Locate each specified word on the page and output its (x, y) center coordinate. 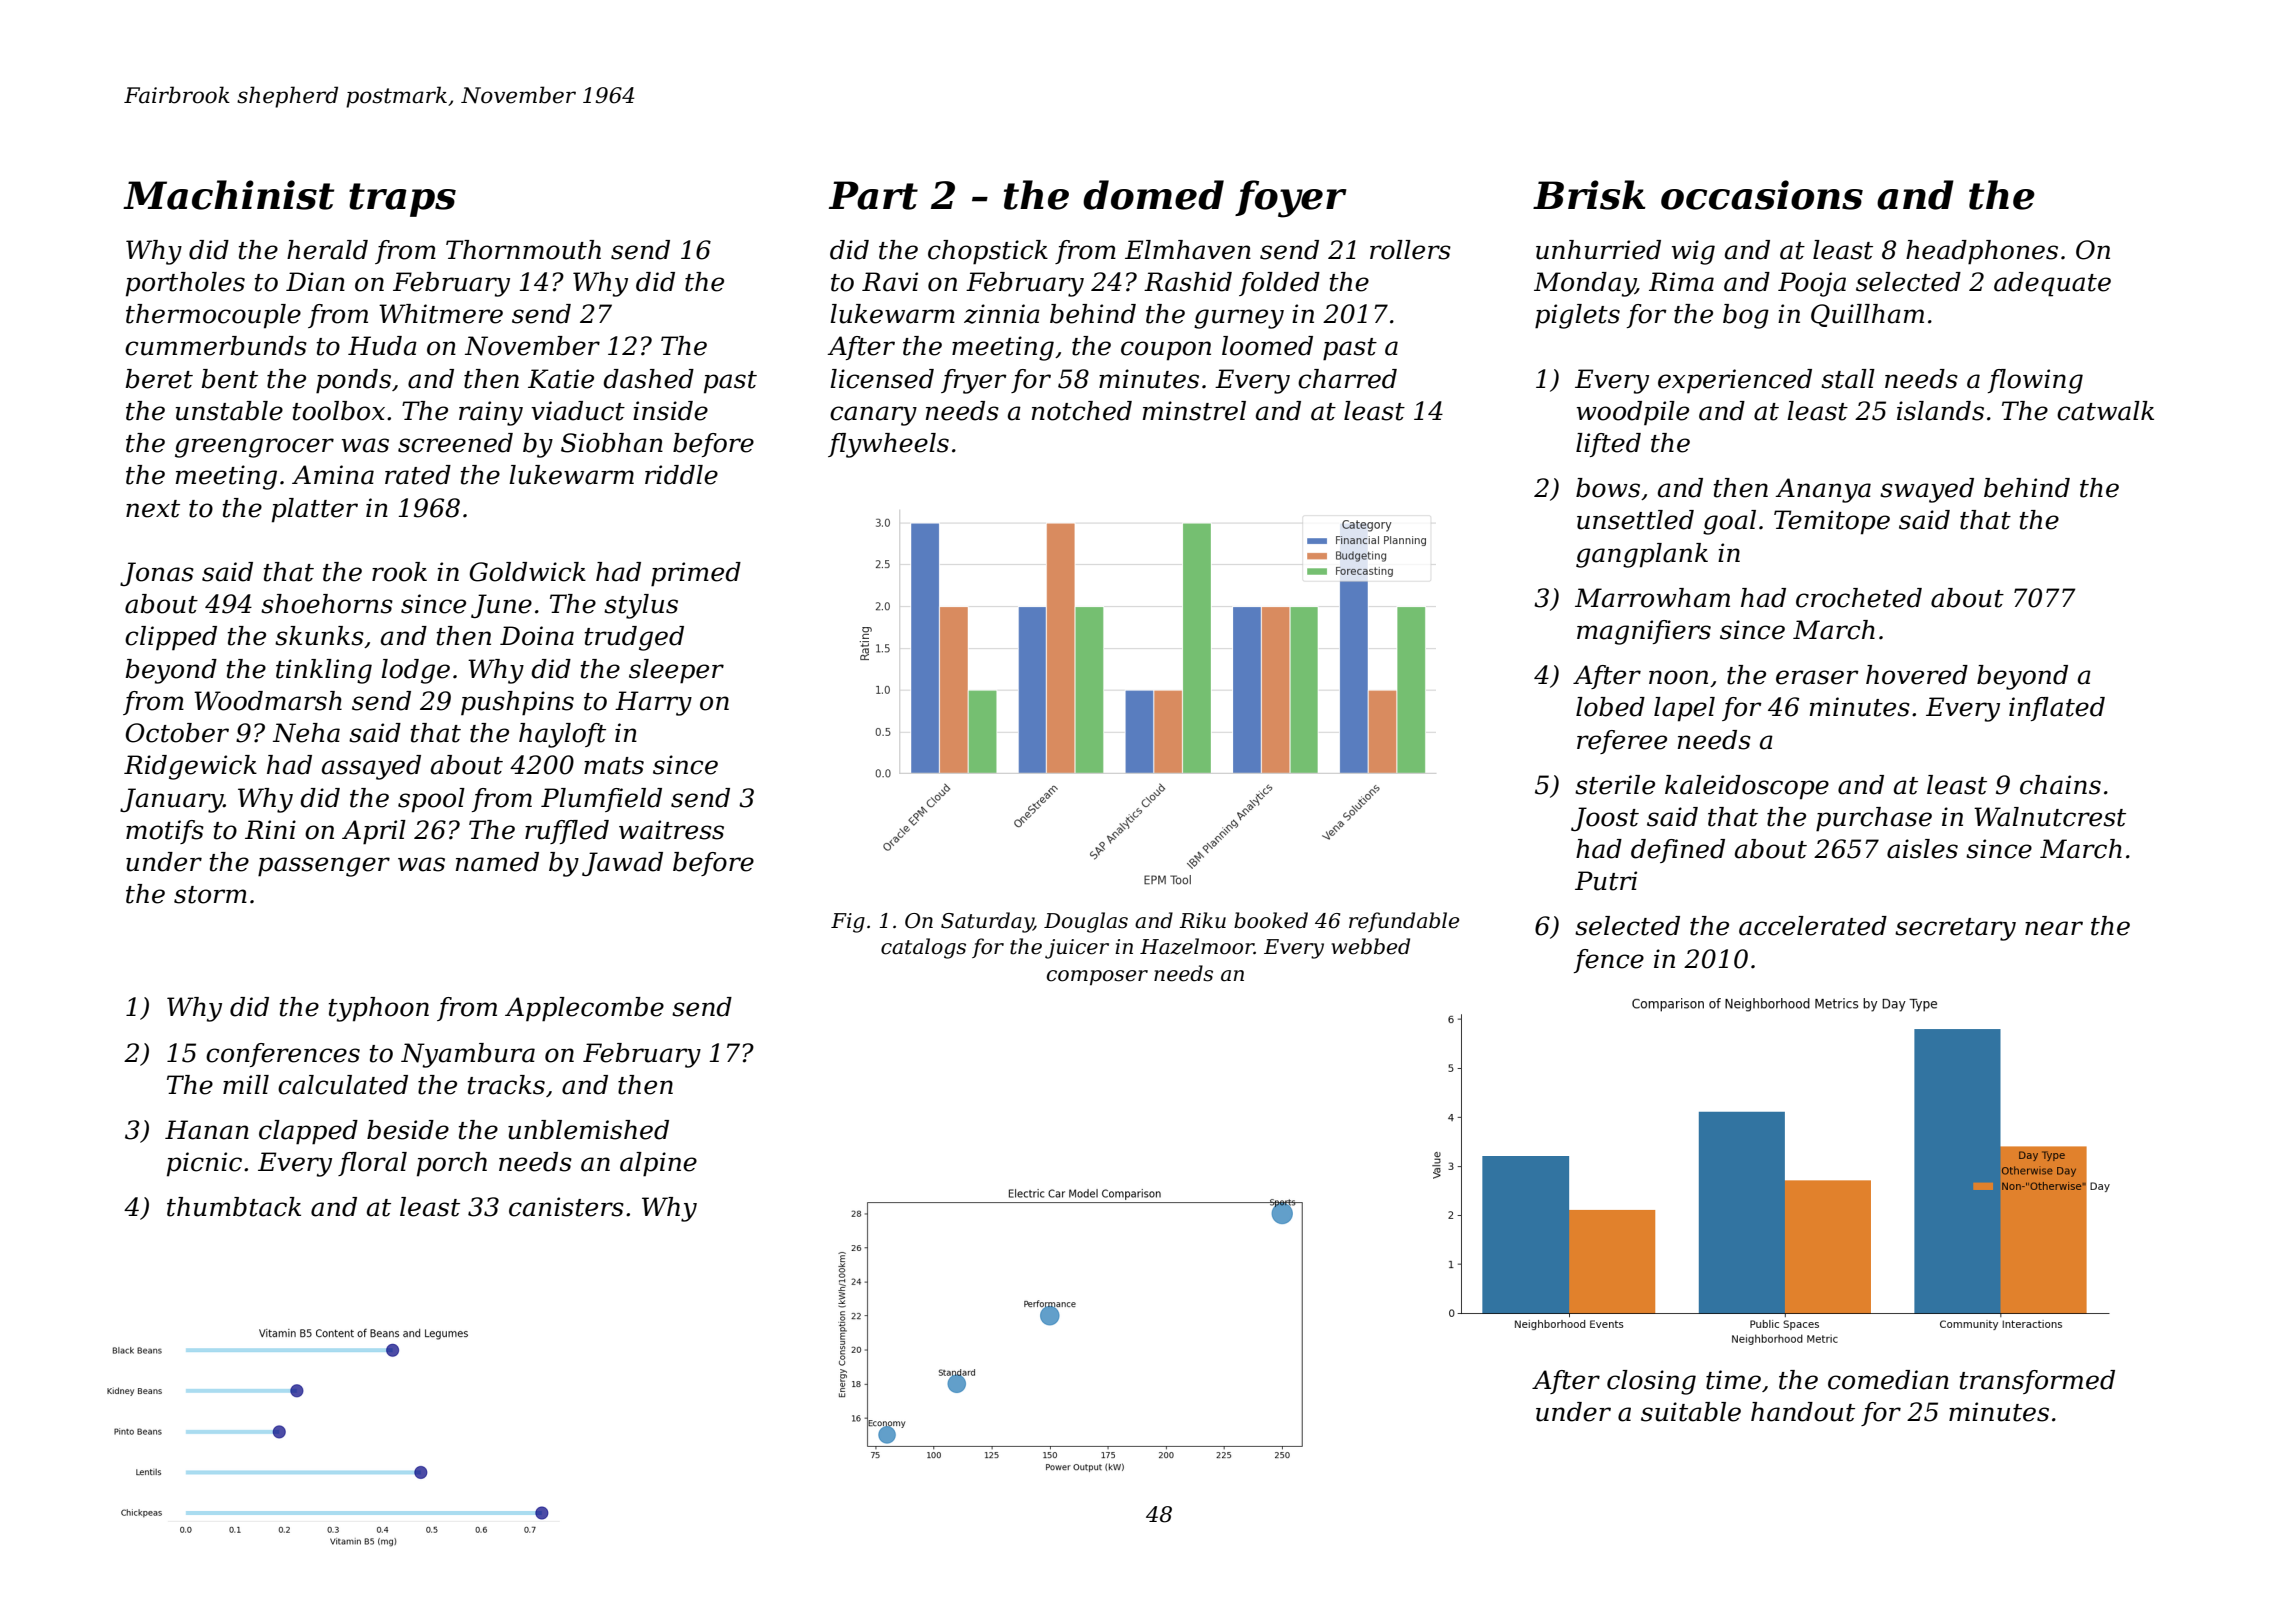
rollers (1410, 250)
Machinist (228, 195)
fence (1609, 961)
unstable (229, 411)
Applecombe (584, 1009)
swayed (1927, 490)
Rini (270, 829)
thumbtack (234, 1207)
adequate (2052, 284)
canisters (566, 1207)
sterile (1615, 785)
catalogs (923, 948)
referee (1622, 742)
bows (1608, 488)
